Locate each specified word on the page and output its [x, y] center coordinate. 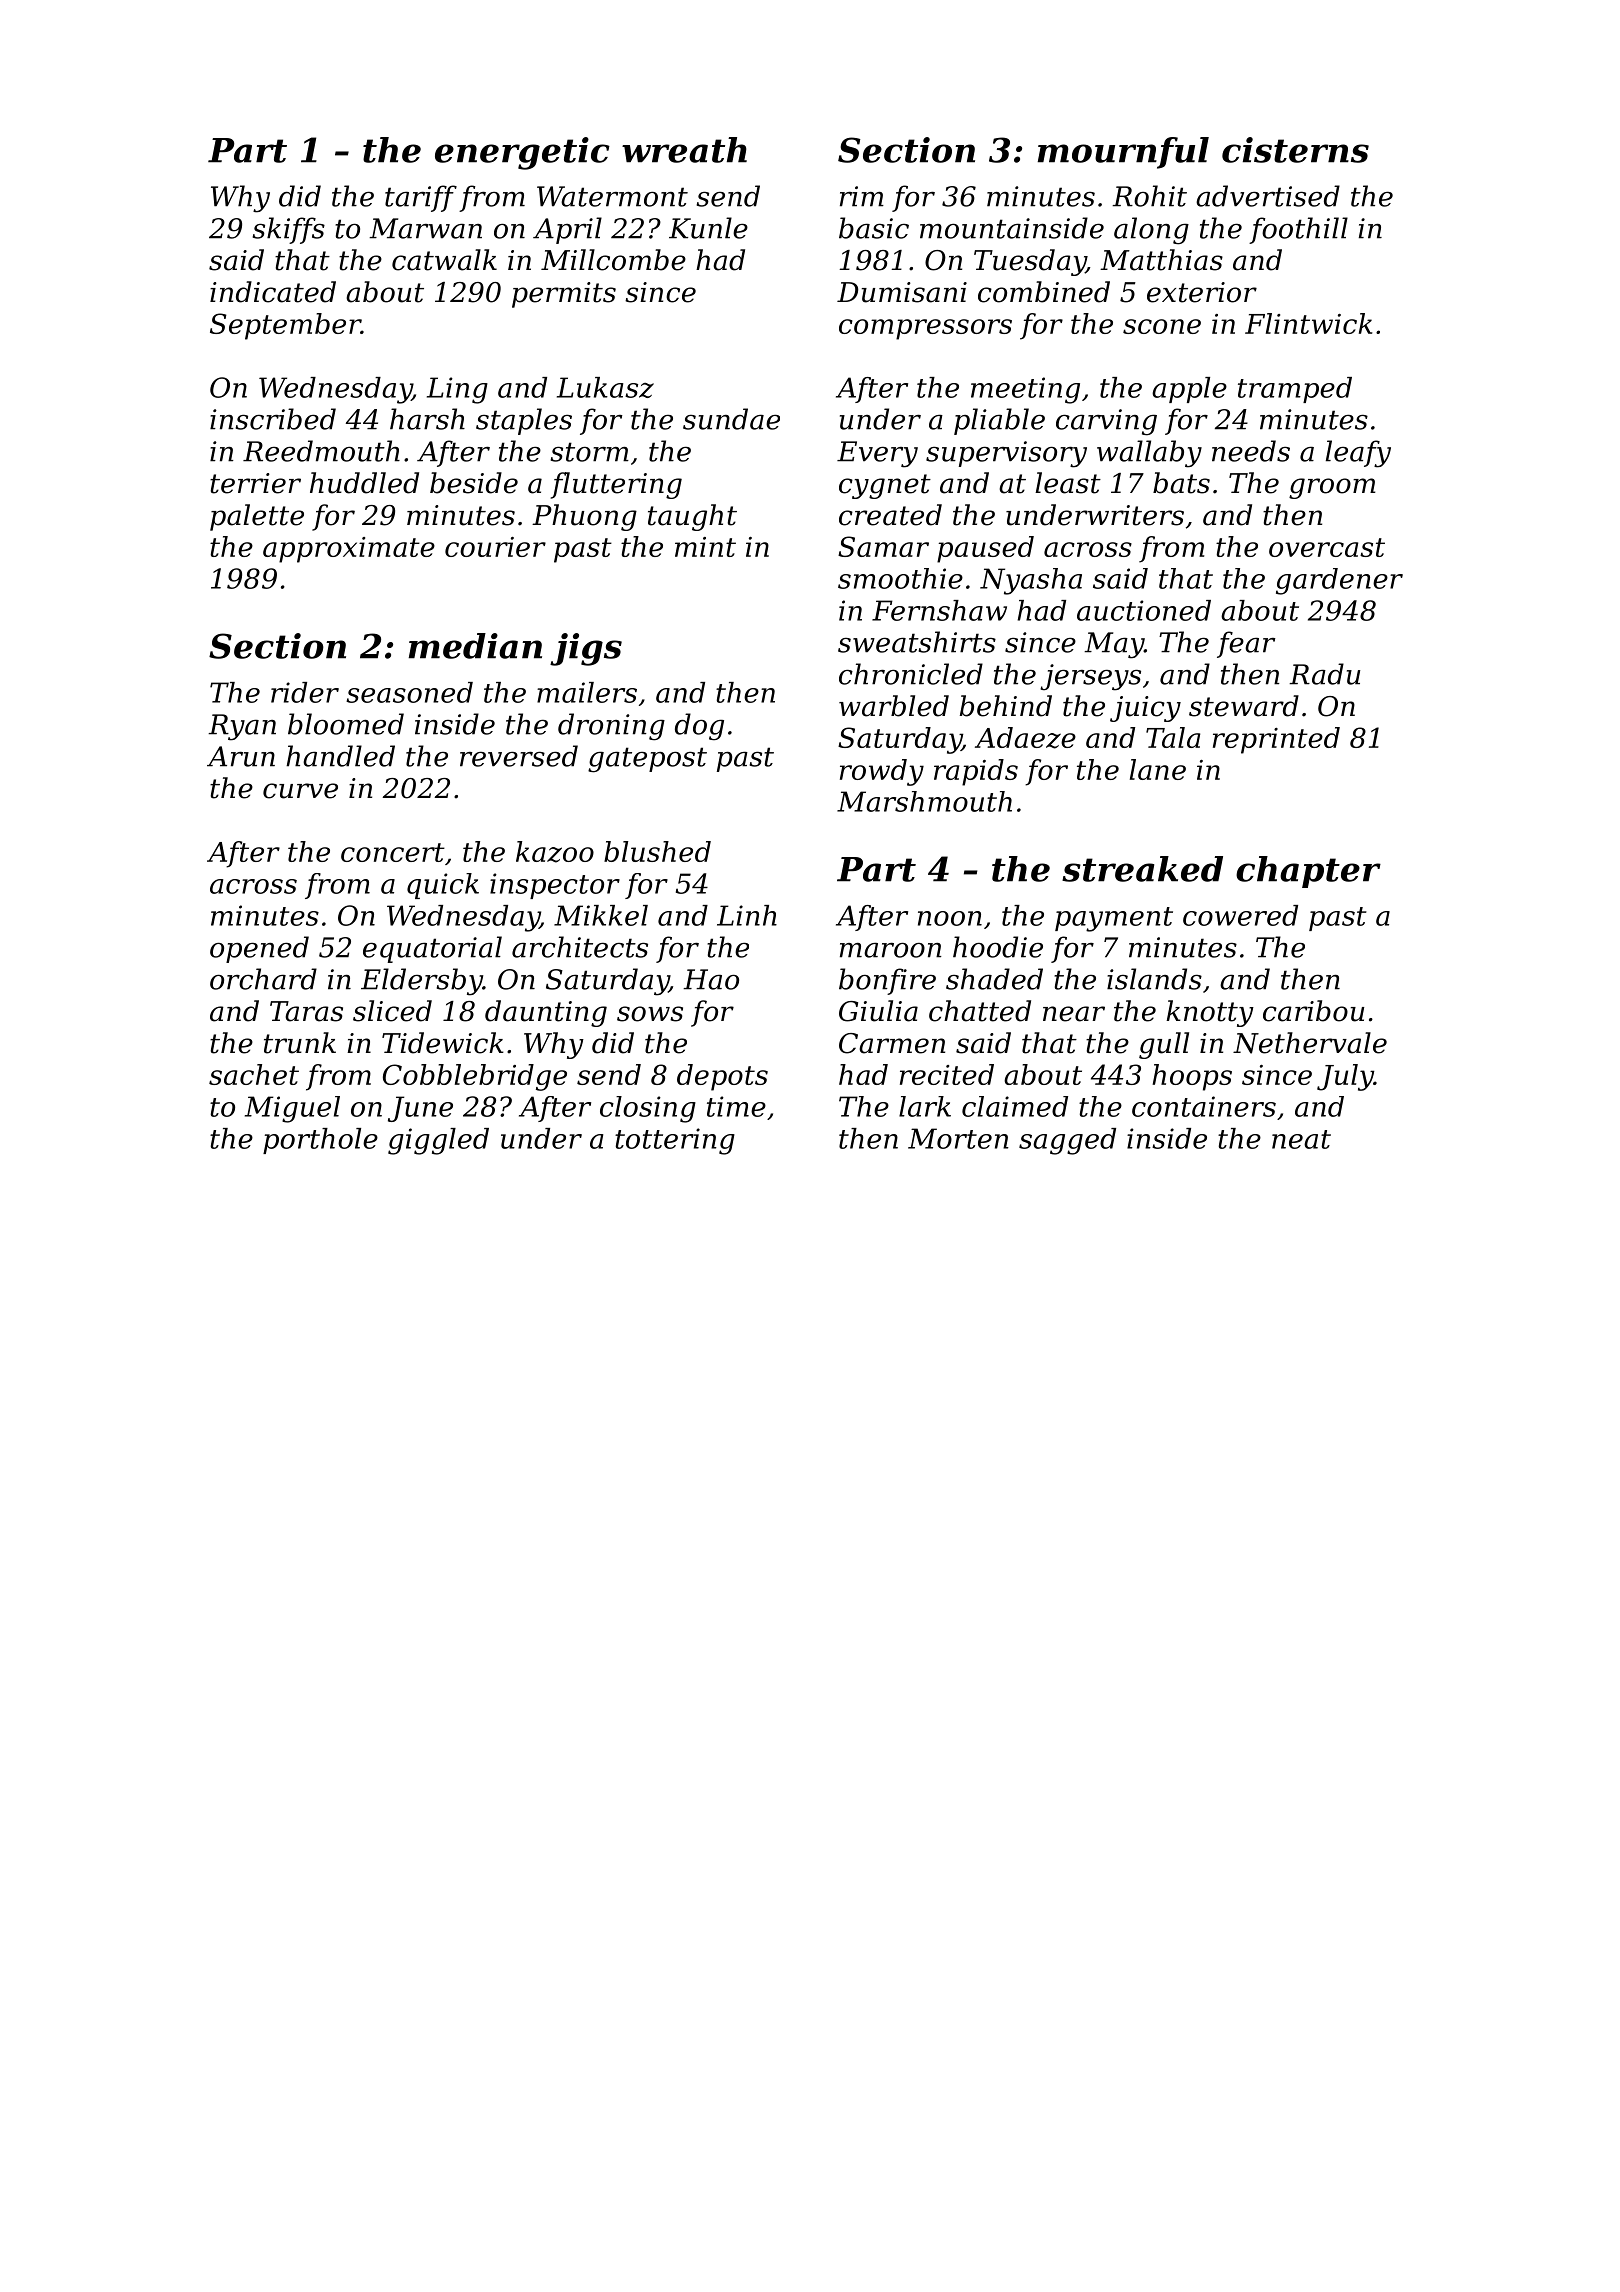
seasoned [409, 692]
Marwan [425, 228]
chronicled [911, 674]
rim [862, 196]
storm [589, 452]
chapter [1308, 872]
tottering [675, 1141]
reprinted [1276, 740]
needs [1251, 451]
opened [259, 949]
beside [474, 483]
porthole [320, 1141]
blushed [657, 851]
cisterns [1295, 150]
